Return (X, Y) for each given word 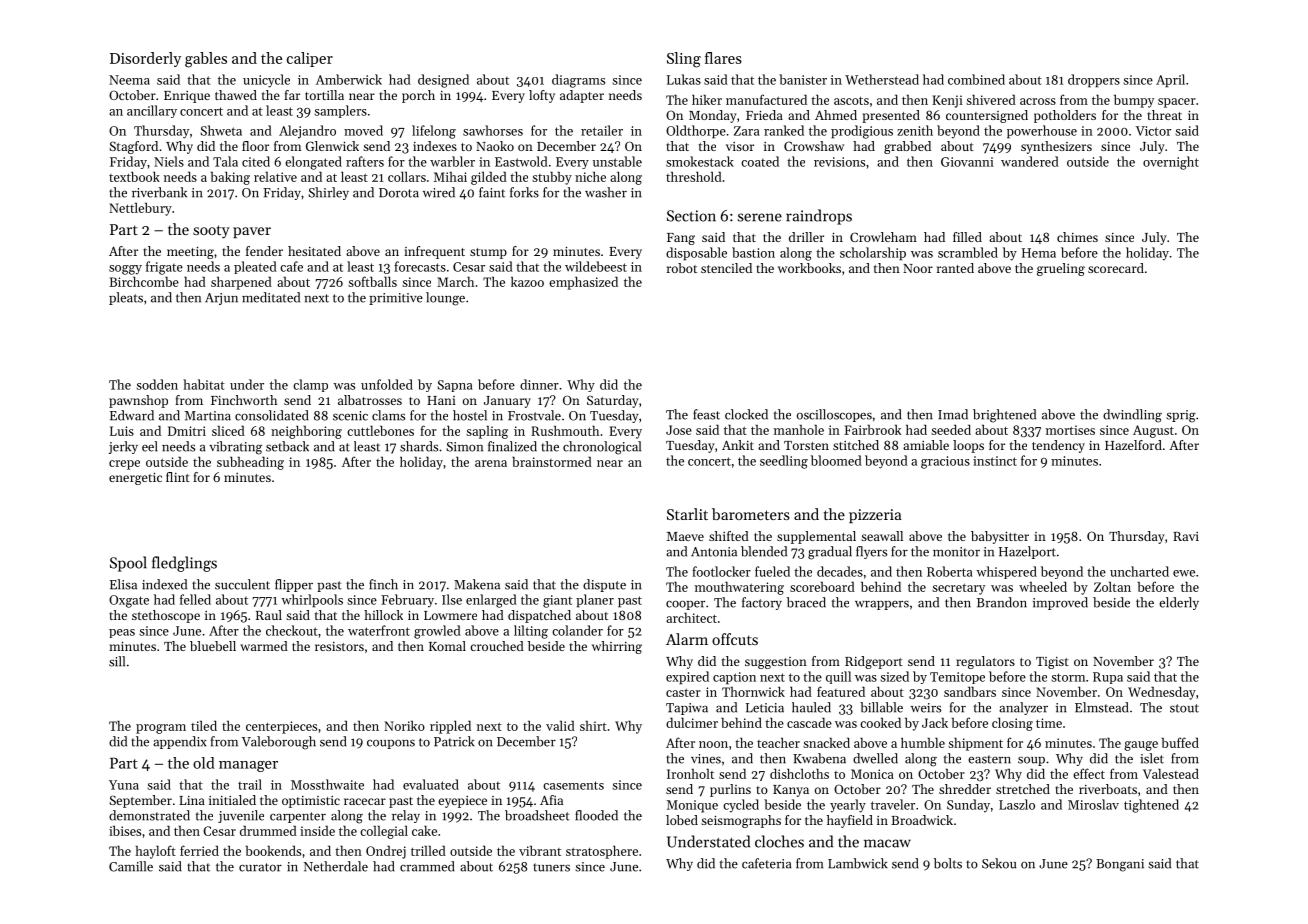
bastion (753, 252)
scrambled (968, 252)
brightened (1004, 416)
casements (573, 785)
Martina (208, 416)
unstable (617, 161)
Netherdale (336, 866)
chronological (602, 448)
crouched (497, 646)
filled (967, 237)
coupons (391, 744)
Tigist (1052, 663)
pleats (126, 298)
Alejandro (307, 132)
